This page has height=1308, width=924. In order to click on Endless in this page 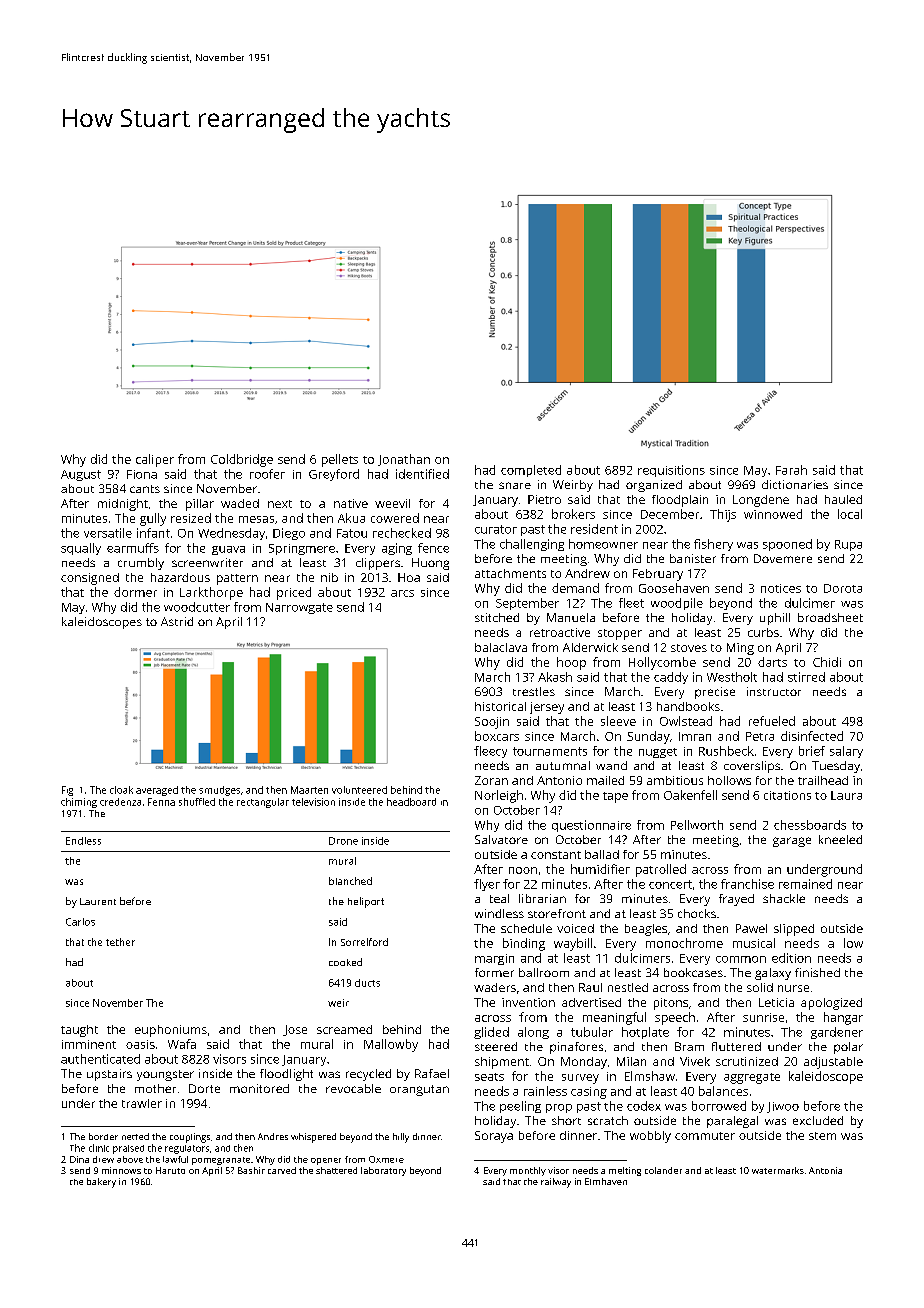, I will do `click(83, 841)`.
